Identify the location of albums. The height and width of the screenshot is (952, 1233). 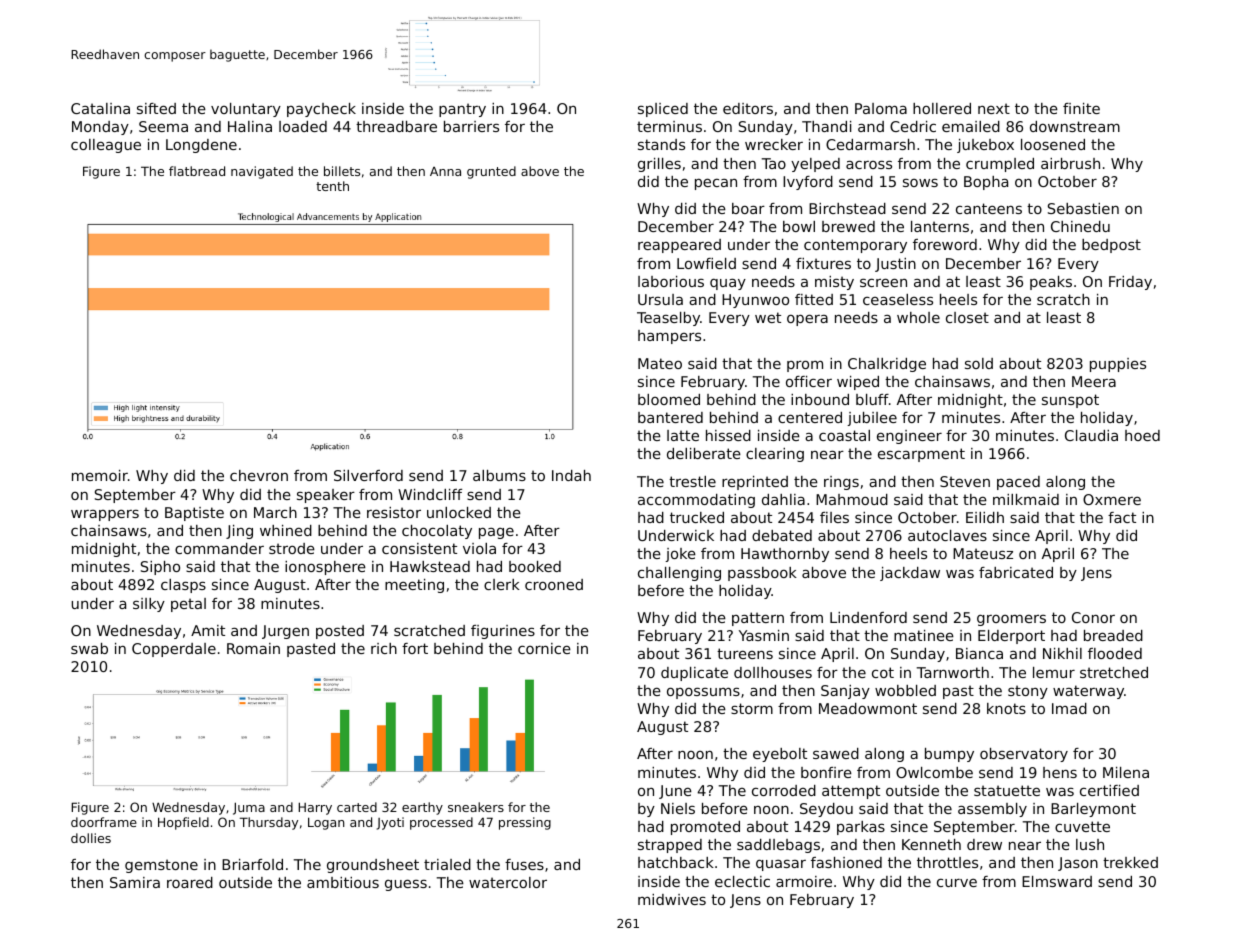
(499, 475).
